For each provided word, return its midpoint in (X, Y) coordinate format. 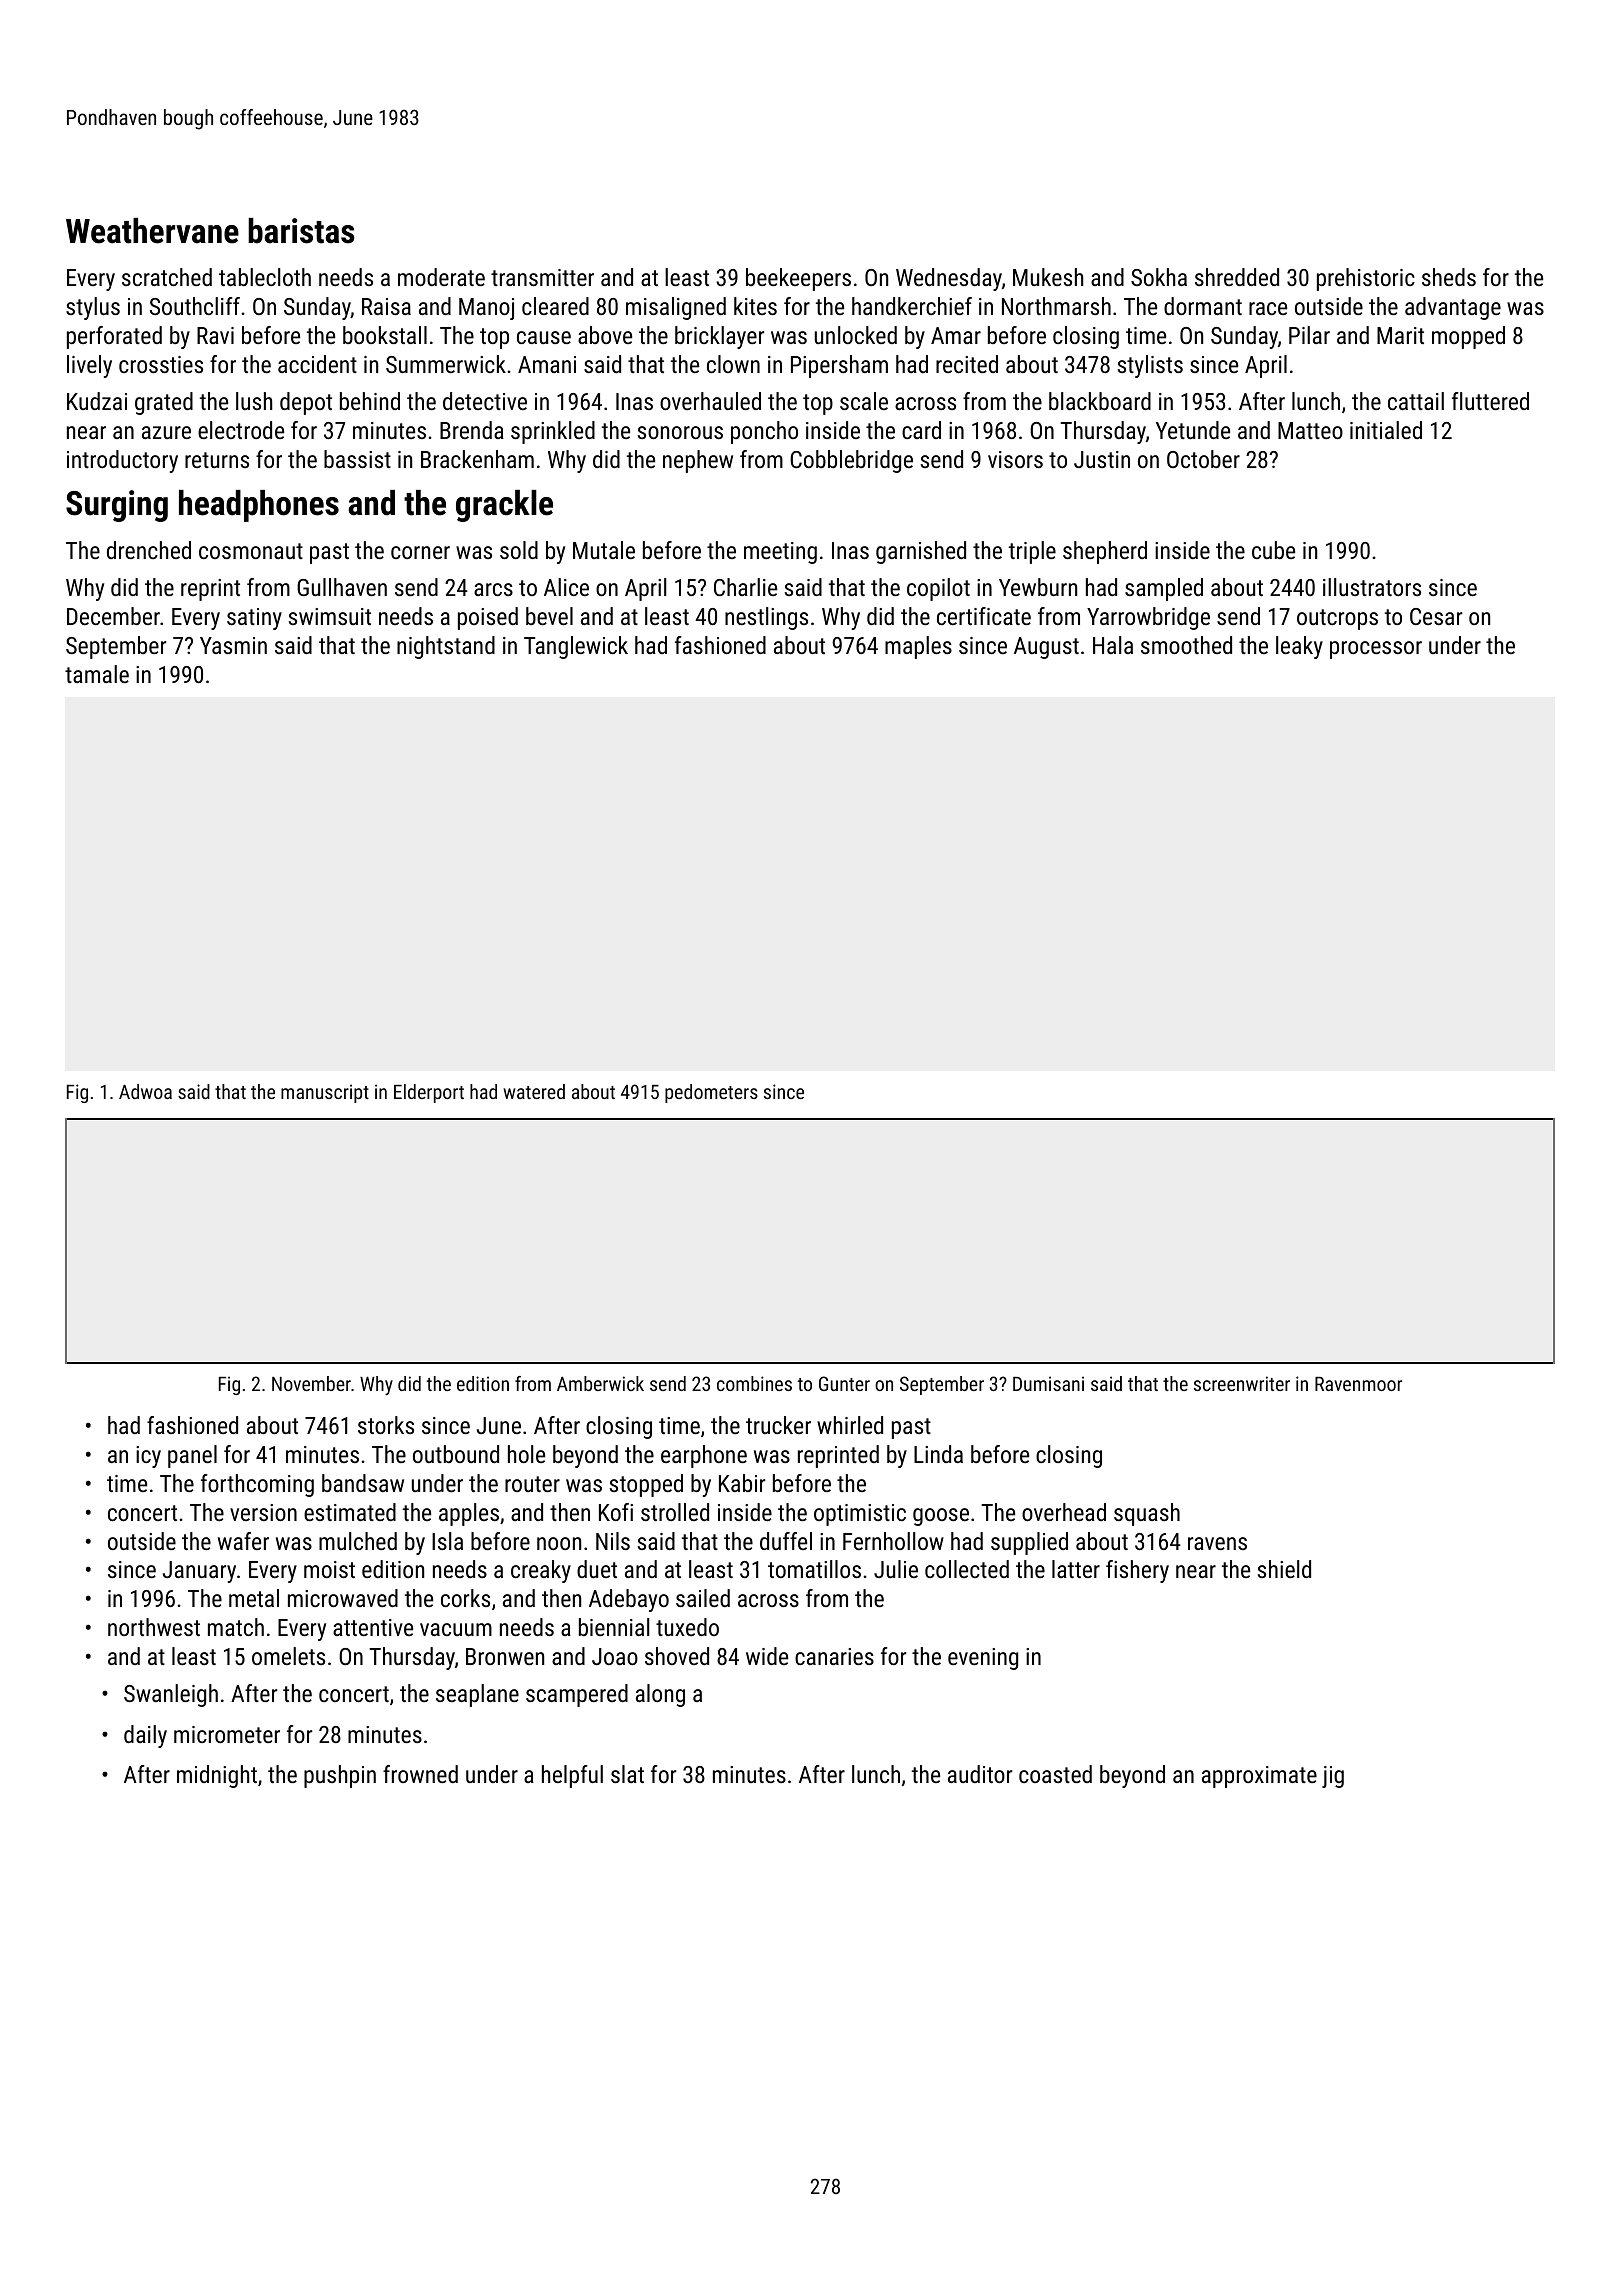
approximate (1259, 1777)
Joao (615, 1656)
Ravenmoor (1358, 1384)
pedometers (711, 1093)
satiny (254, 619)
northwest (154, 1627)
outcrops (1337, 619)
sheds (1449, 277)
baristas (301, 231)
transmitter (542, 277)
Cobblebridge (851, 461)
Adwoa (145, 1091)
